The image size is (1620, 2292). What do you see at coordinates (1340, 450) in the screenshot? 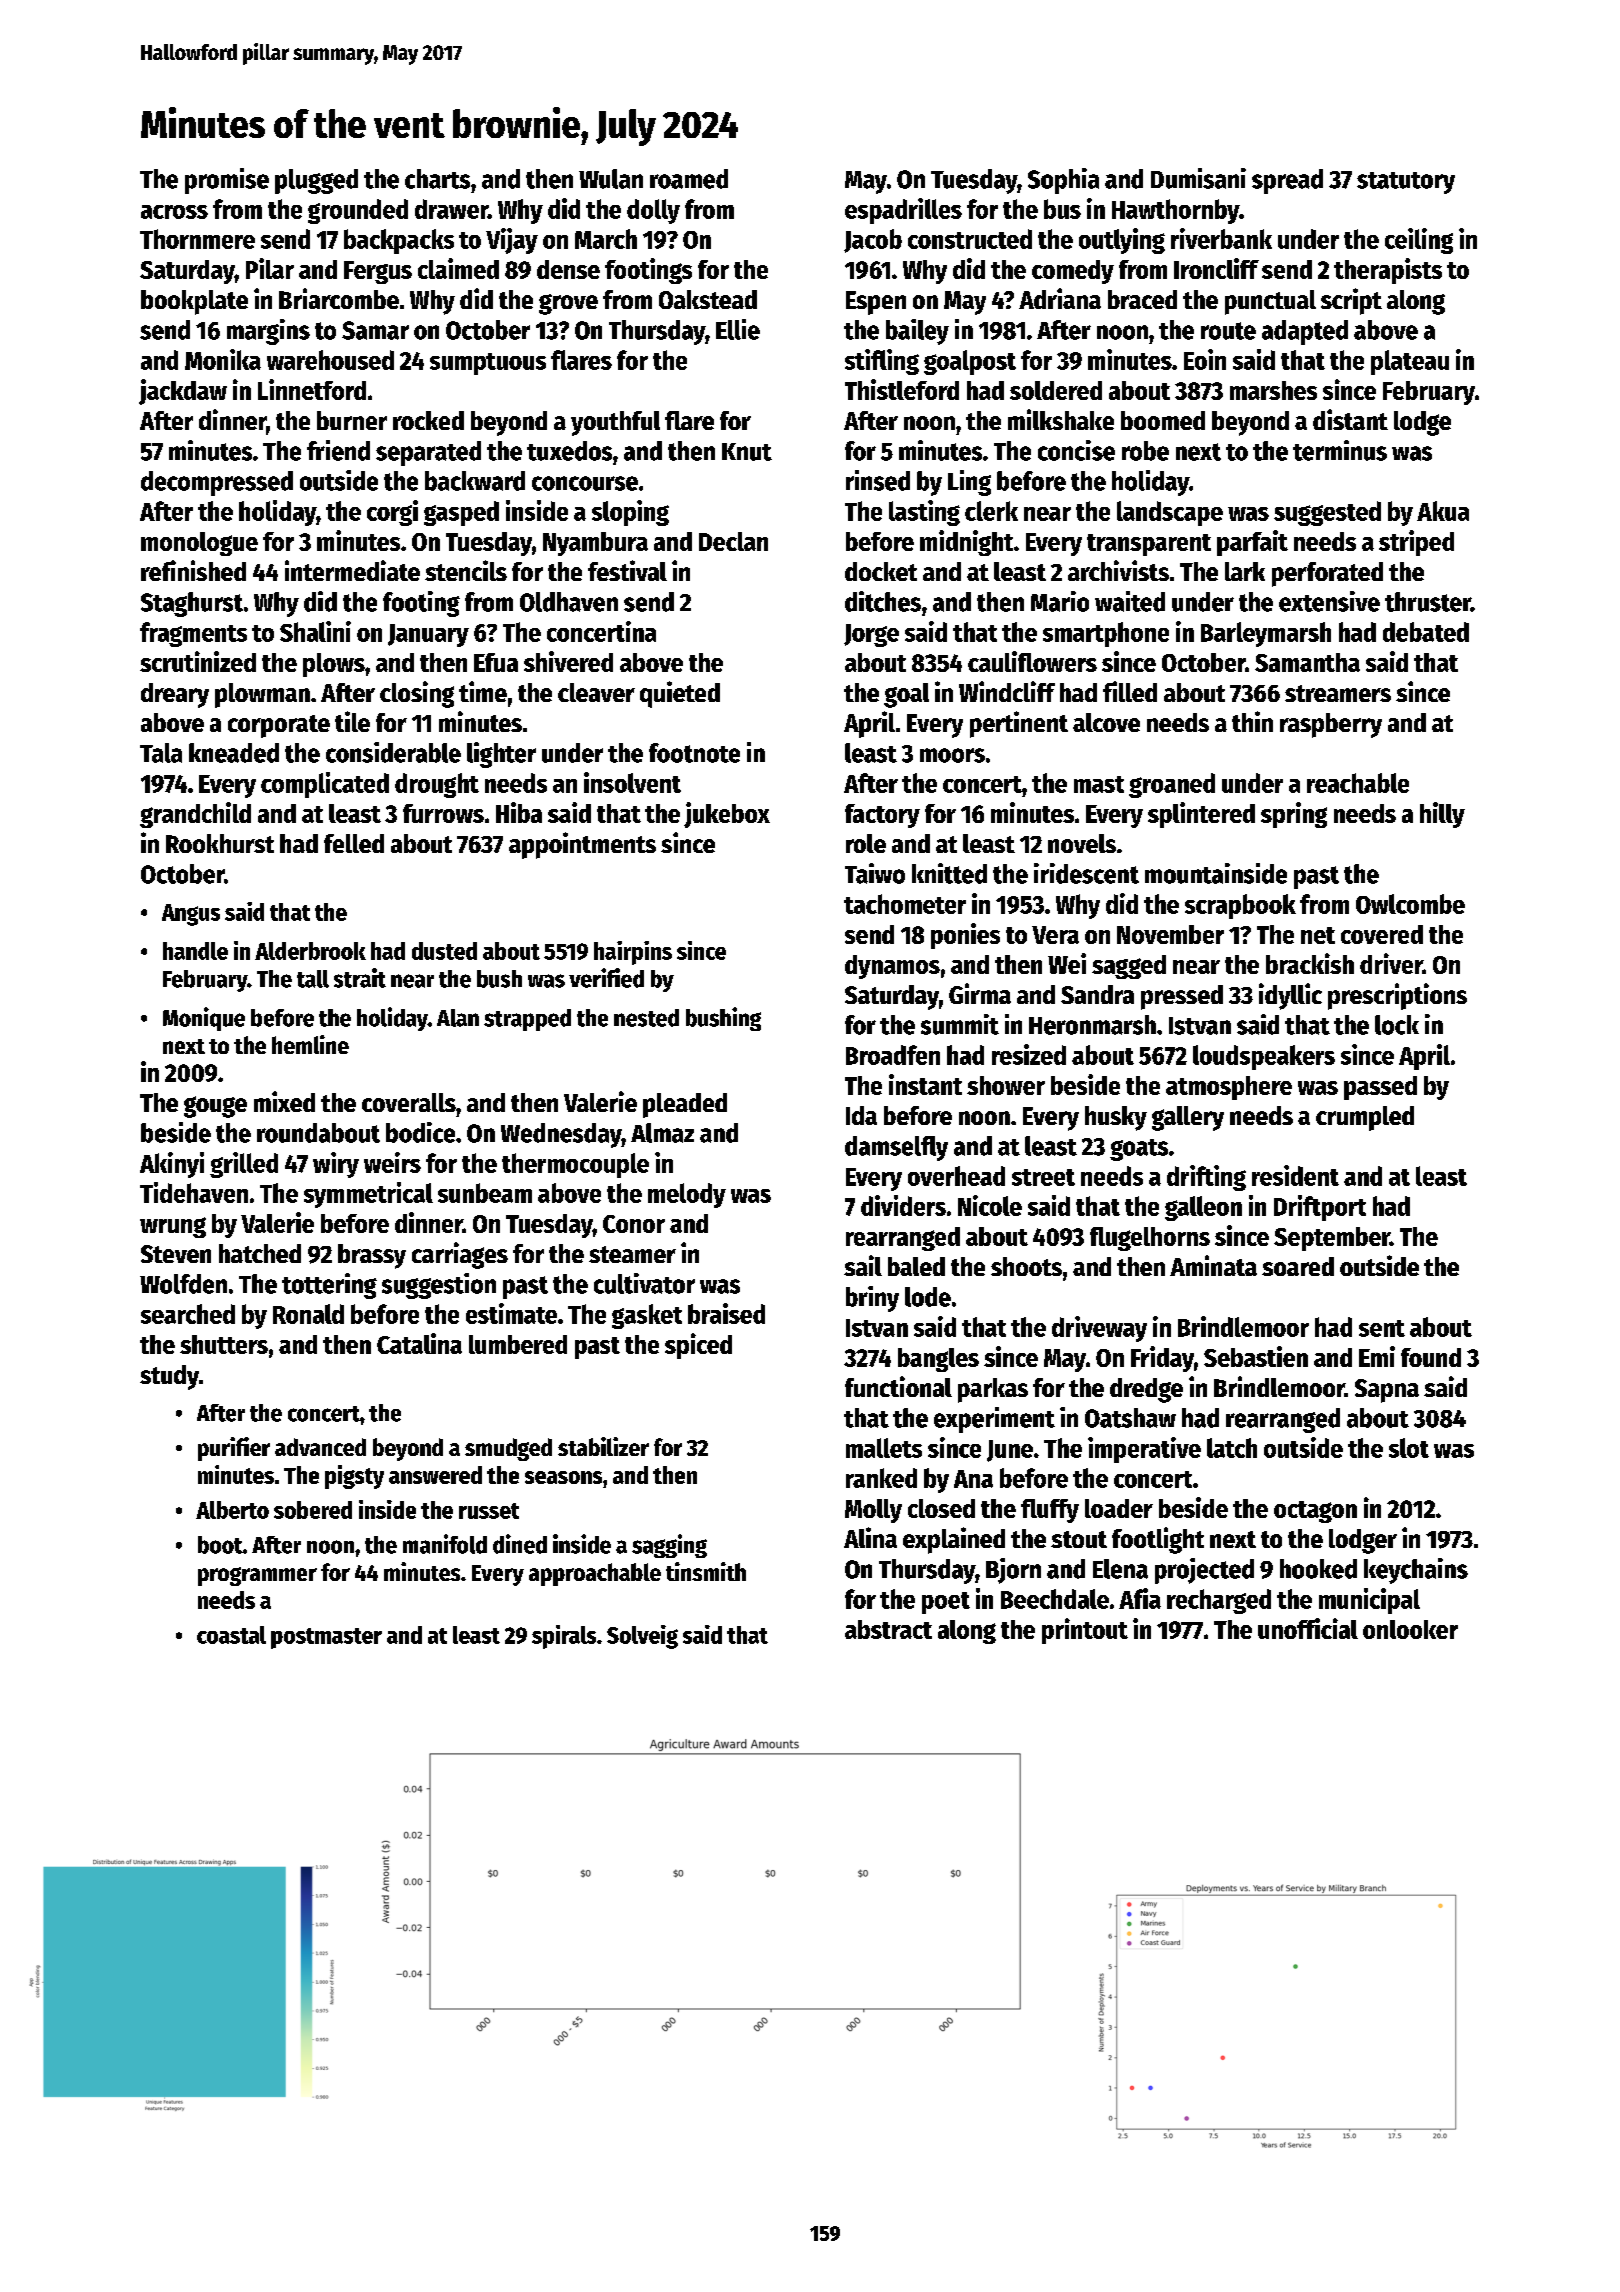
I see `terminus` at bounding box center [1340, 450].
